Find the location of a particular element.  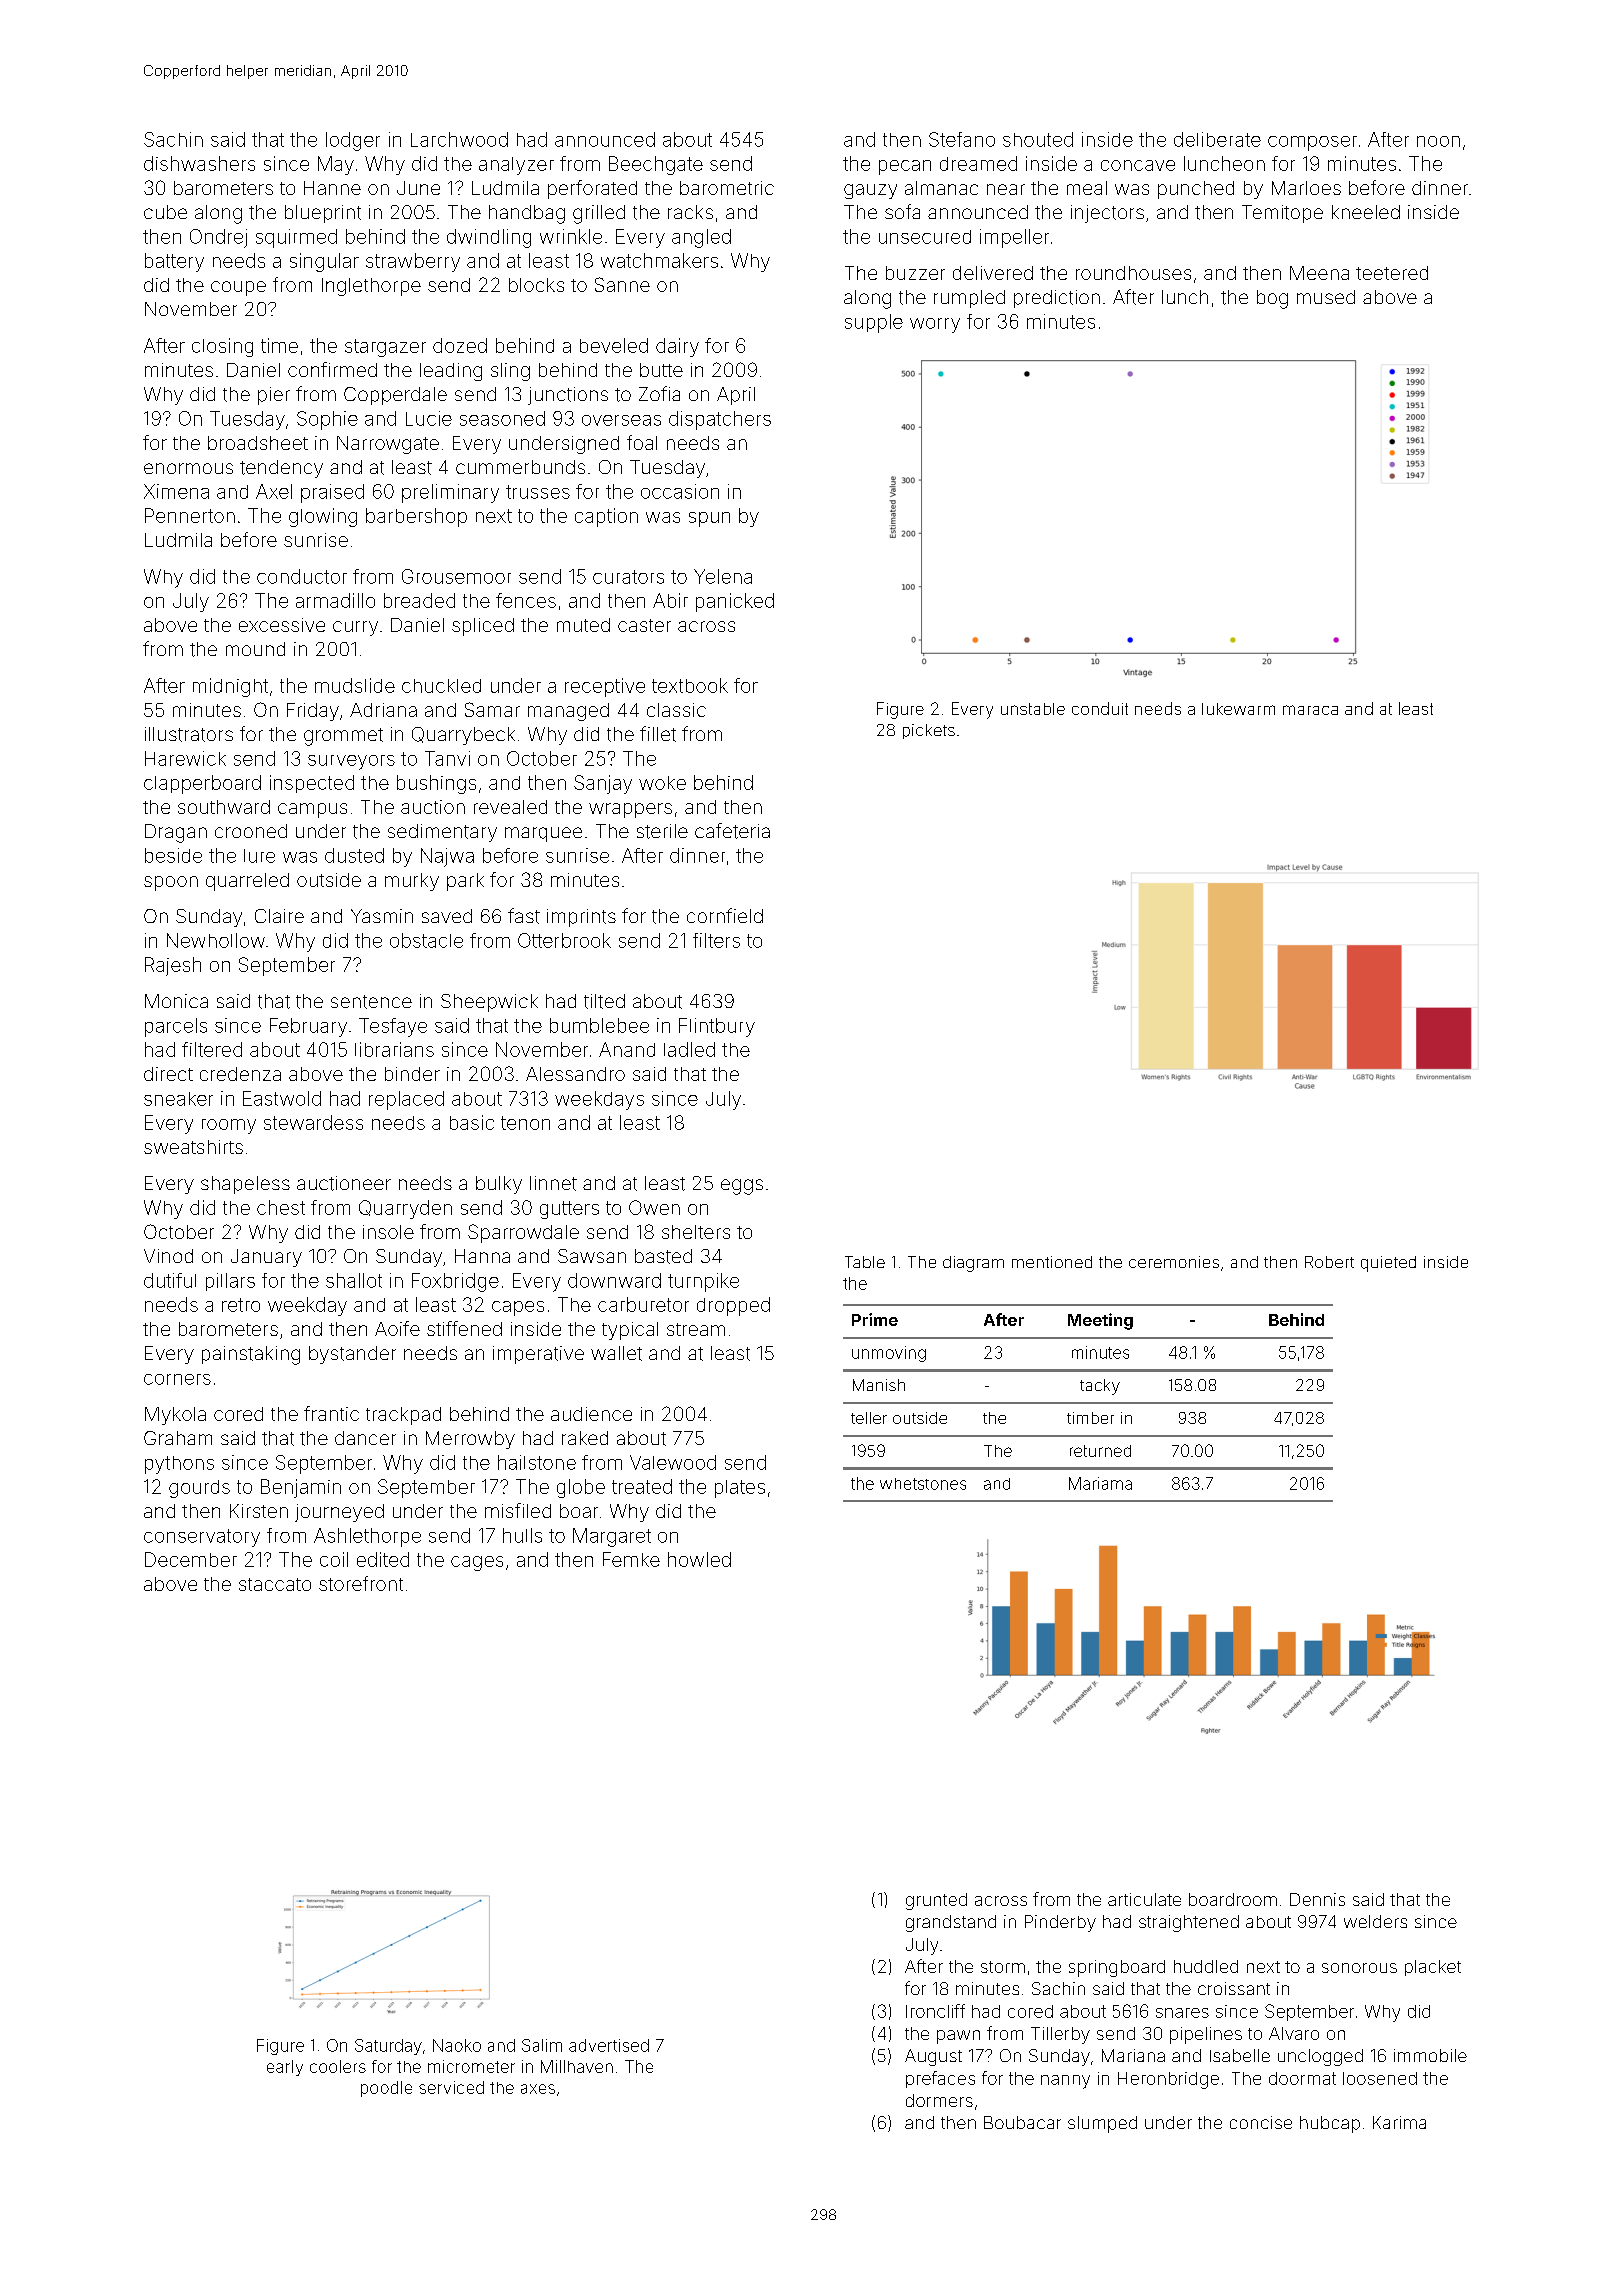

grunted is located at coordinates (936, 1901).
